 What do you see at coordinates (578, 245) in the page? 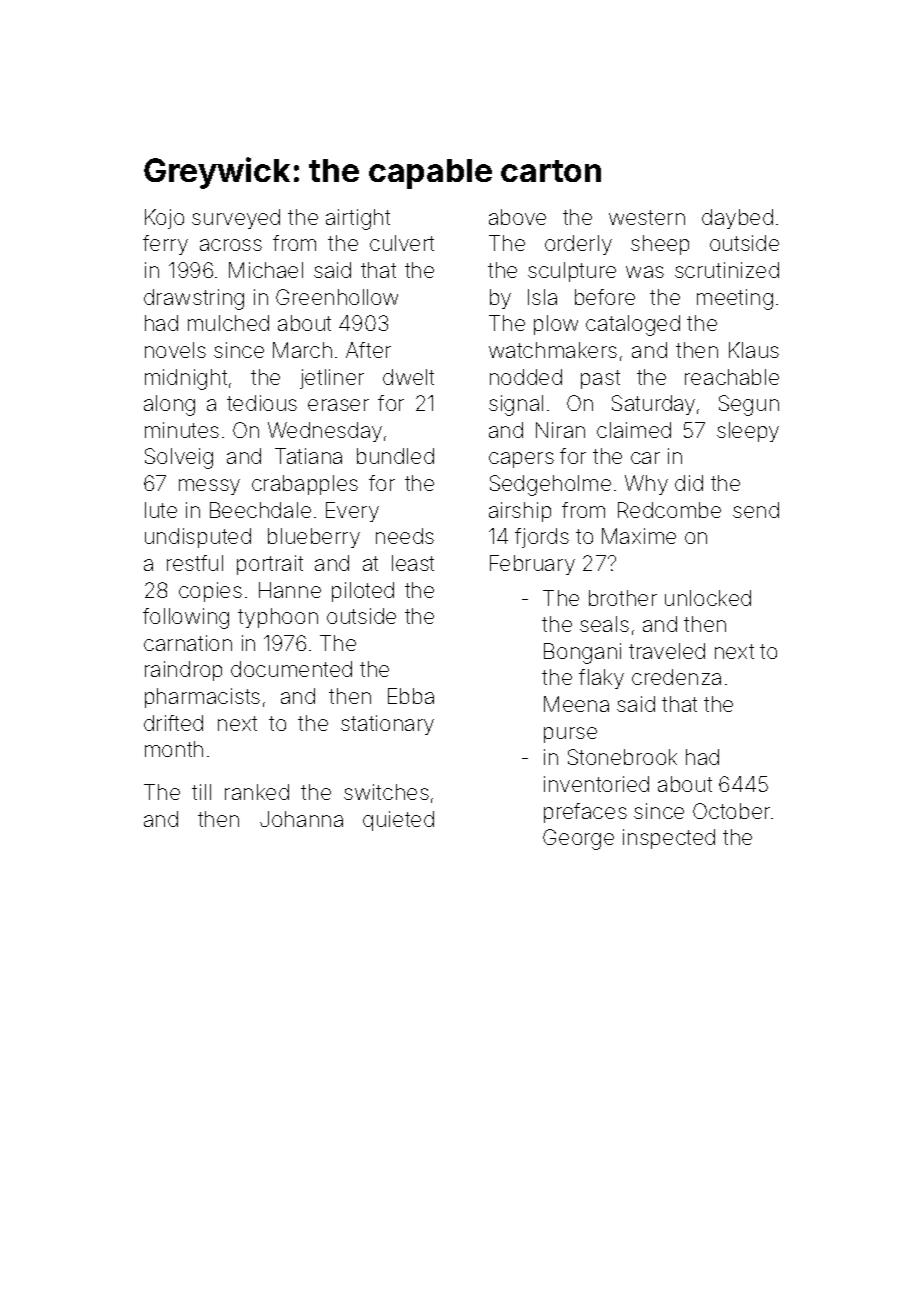
I see `orderly` at bounding box center [578, 245].
